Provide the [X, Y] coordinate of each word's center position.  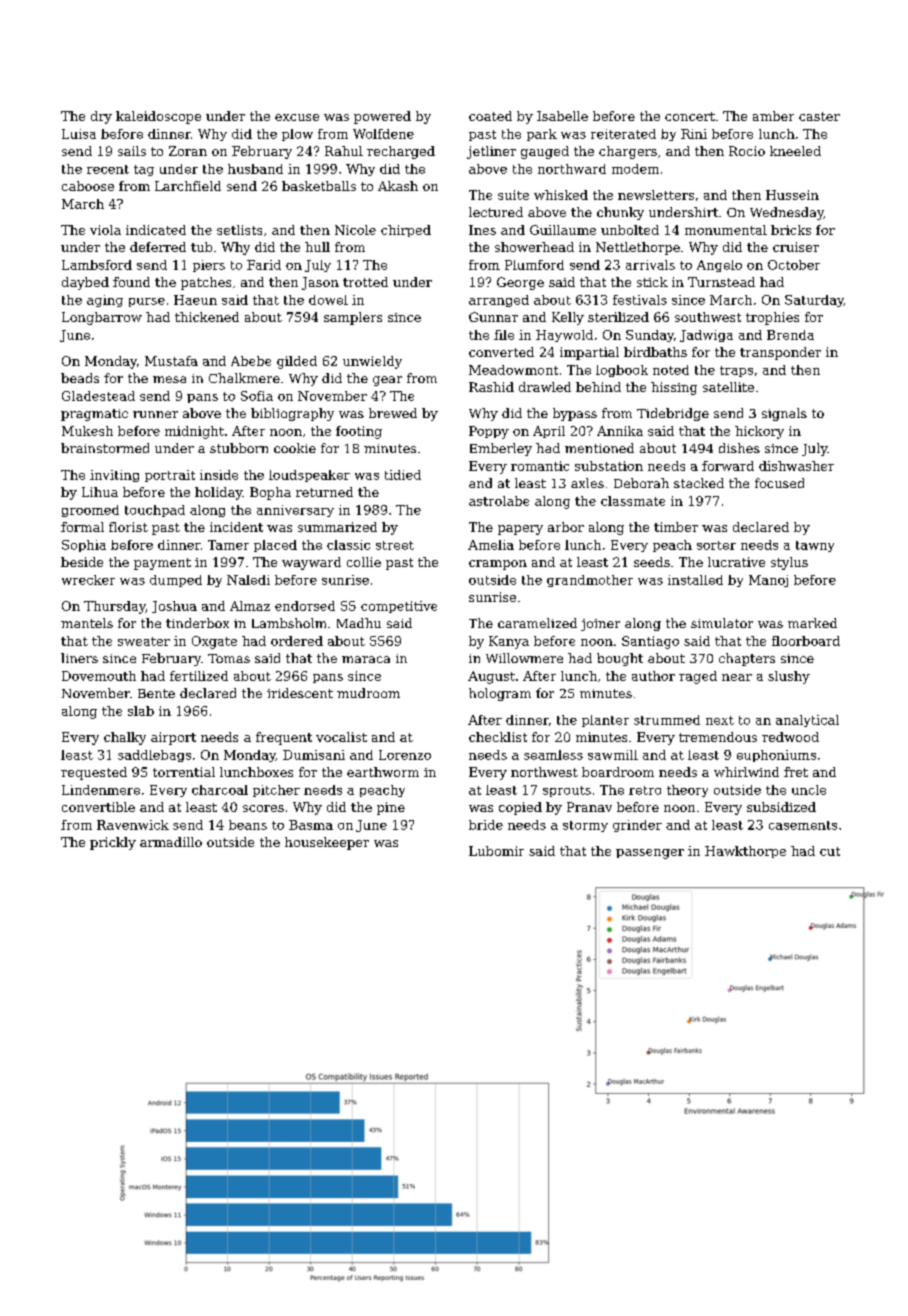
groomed [90, 511]
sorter [716, 545]
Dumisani [314, 755]
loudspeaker [309, 476]
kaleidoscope [158, 117]
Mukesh [87, 431]
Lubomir [496, 851]
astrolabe [499, 501]
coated [490, 116]
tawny [815, 546]
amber [773, 116]
